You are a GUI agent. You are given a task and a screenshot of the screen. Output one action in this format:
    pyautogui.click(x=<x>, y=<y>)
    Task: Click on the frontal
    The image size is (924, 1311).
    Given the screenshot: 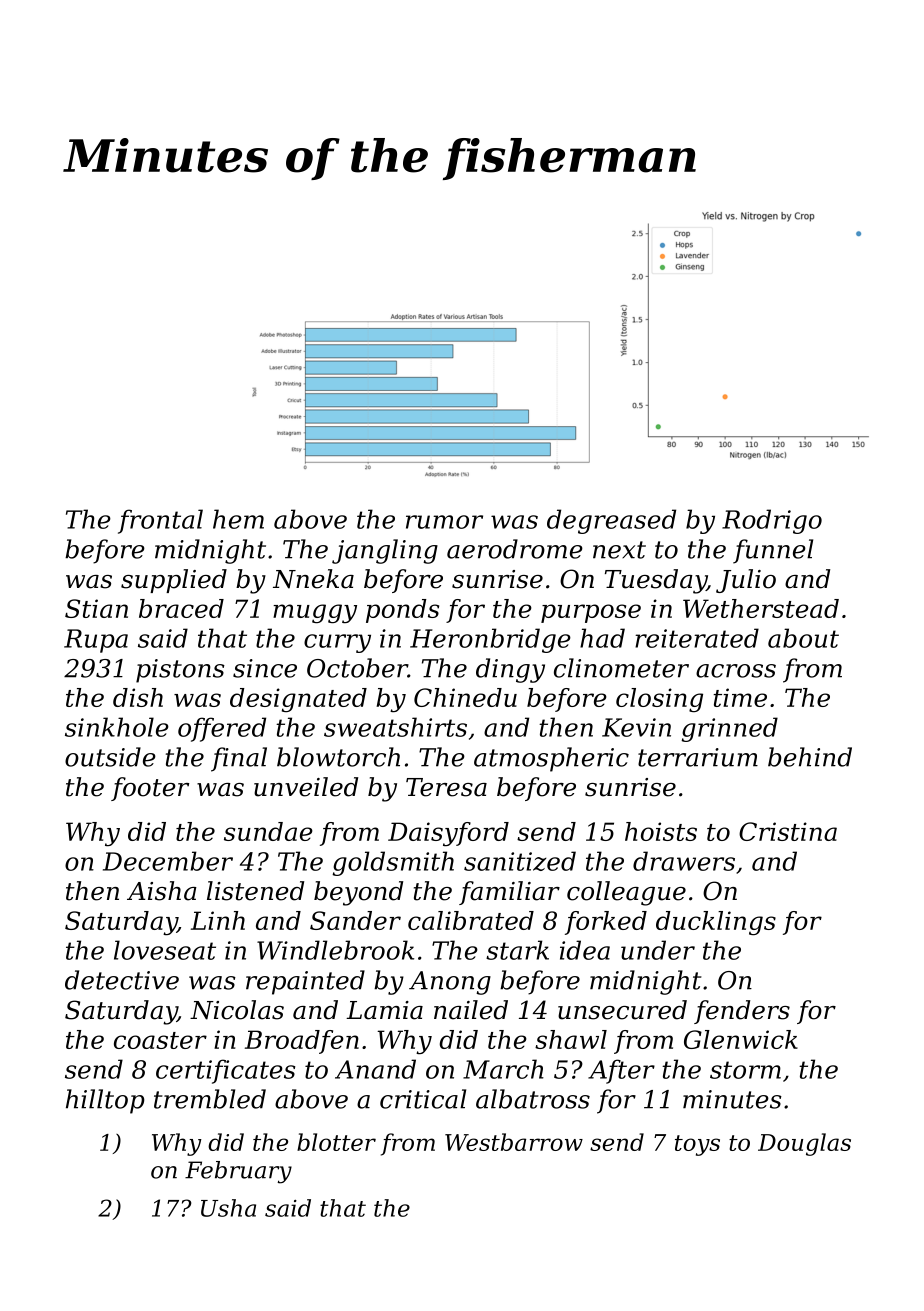 What is the action you would take?
    pyautogui.click(x=160, y=521)
